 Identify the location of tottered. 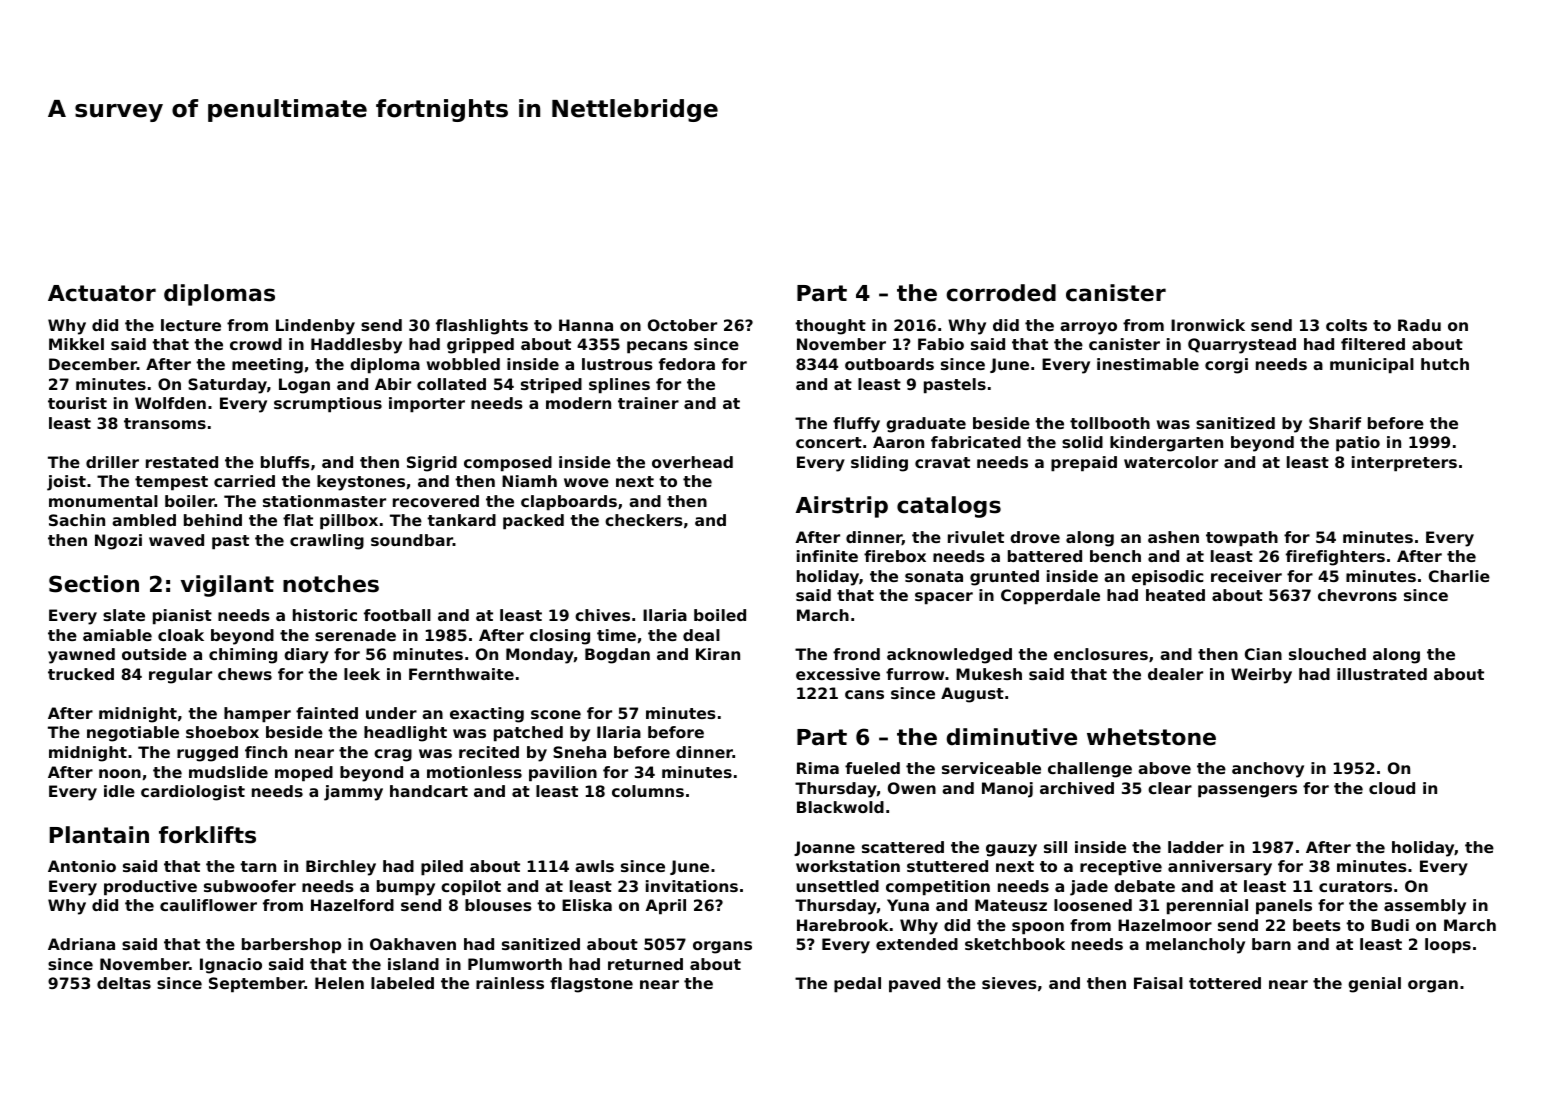
(1225, 983).
